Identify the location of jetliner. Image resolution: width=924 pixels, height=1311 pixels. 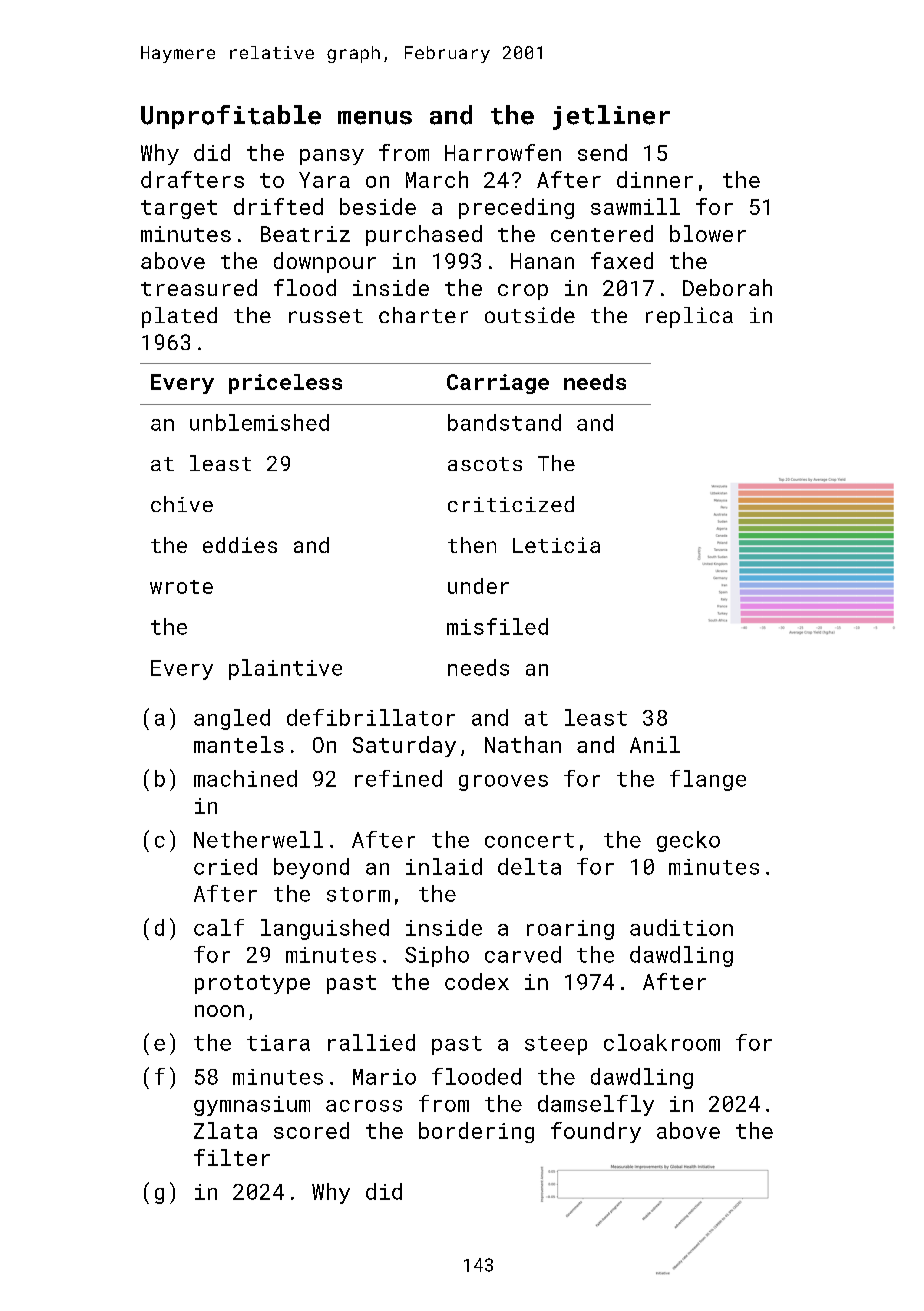
(611, 117).
